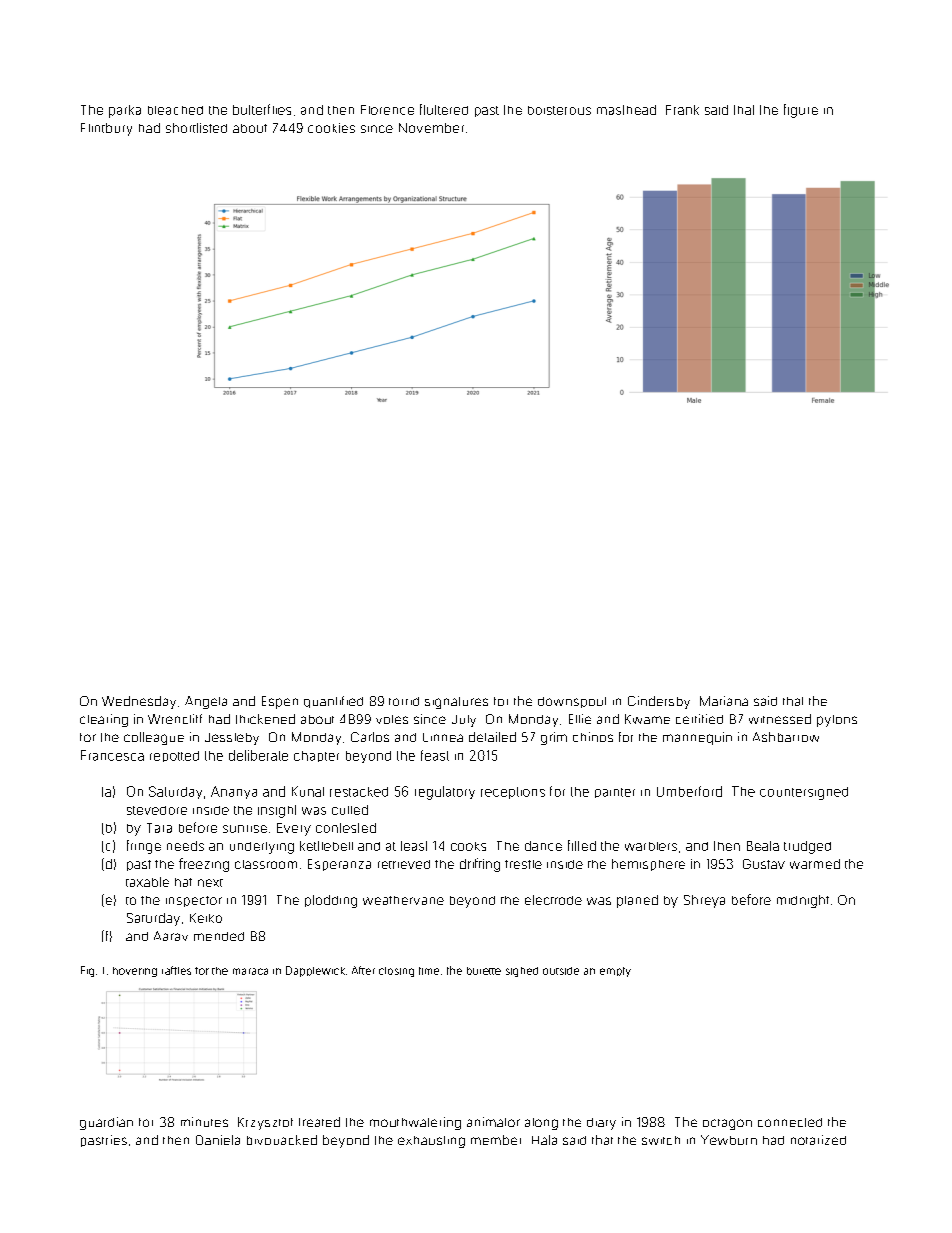 The height and width of the document is (1233, 952). I want to click on clearing, so click(104, 720).
